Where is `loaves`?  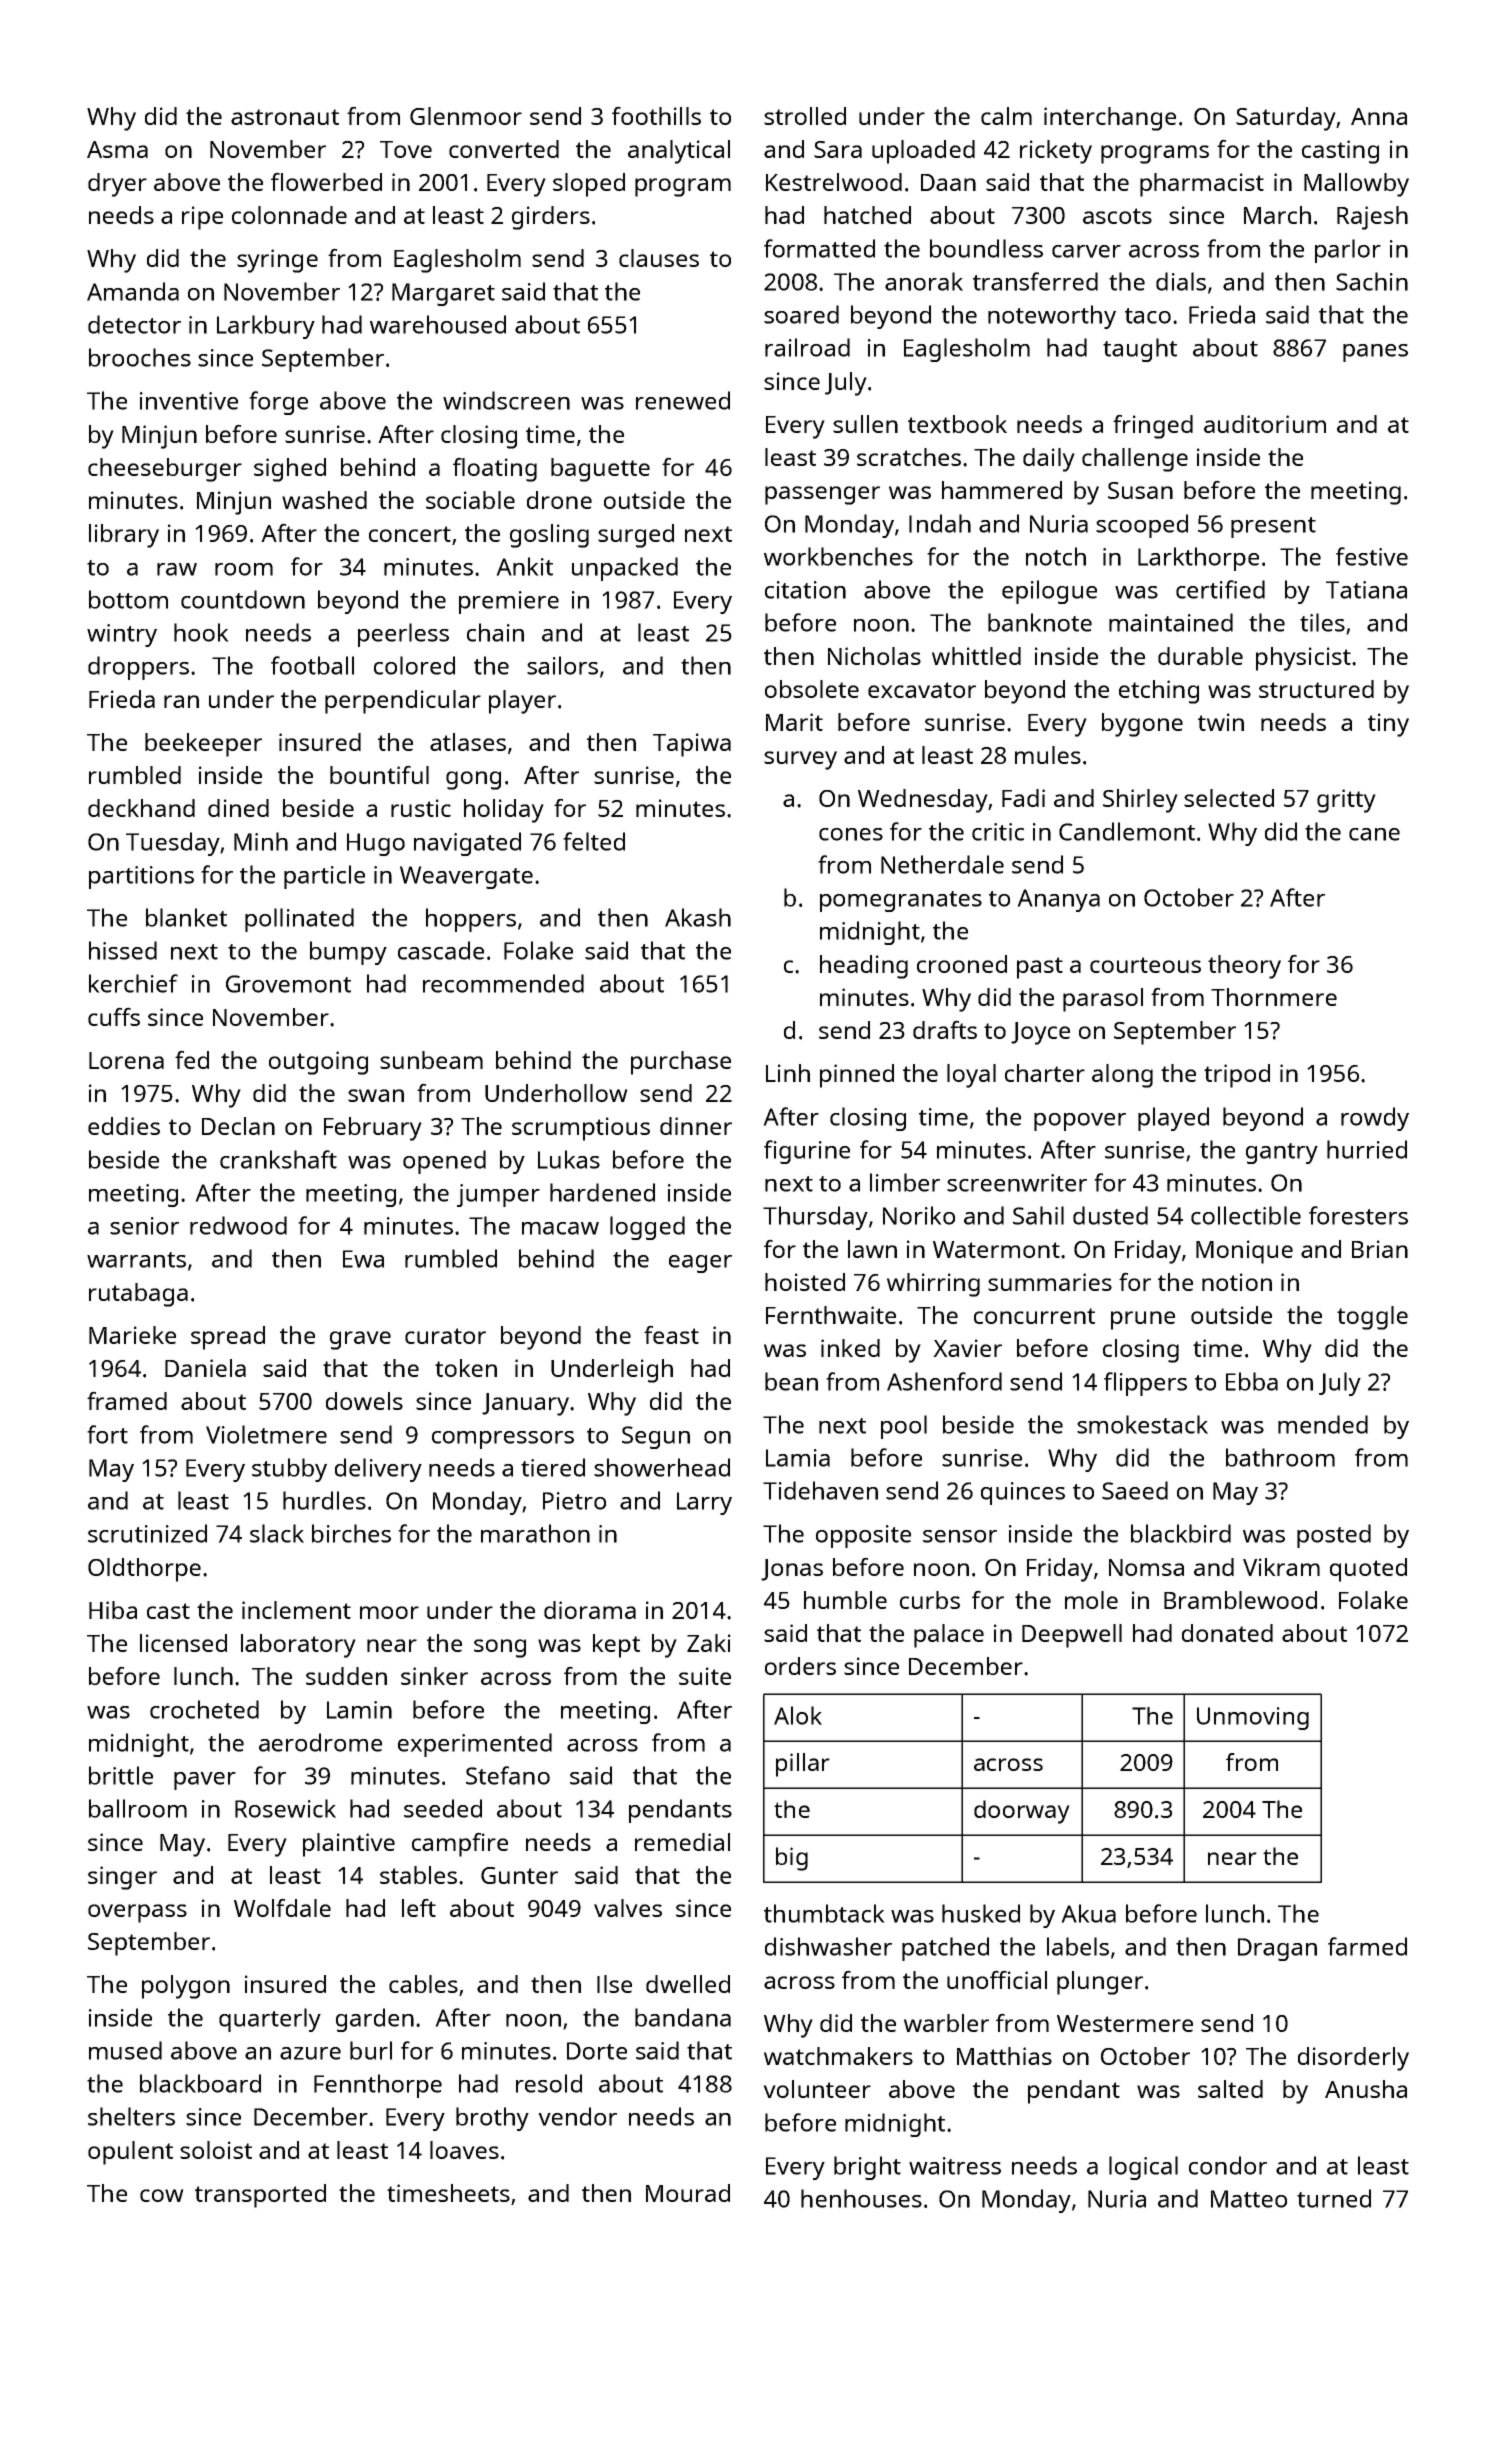
loaves is located at coordinates (464, 2150).
